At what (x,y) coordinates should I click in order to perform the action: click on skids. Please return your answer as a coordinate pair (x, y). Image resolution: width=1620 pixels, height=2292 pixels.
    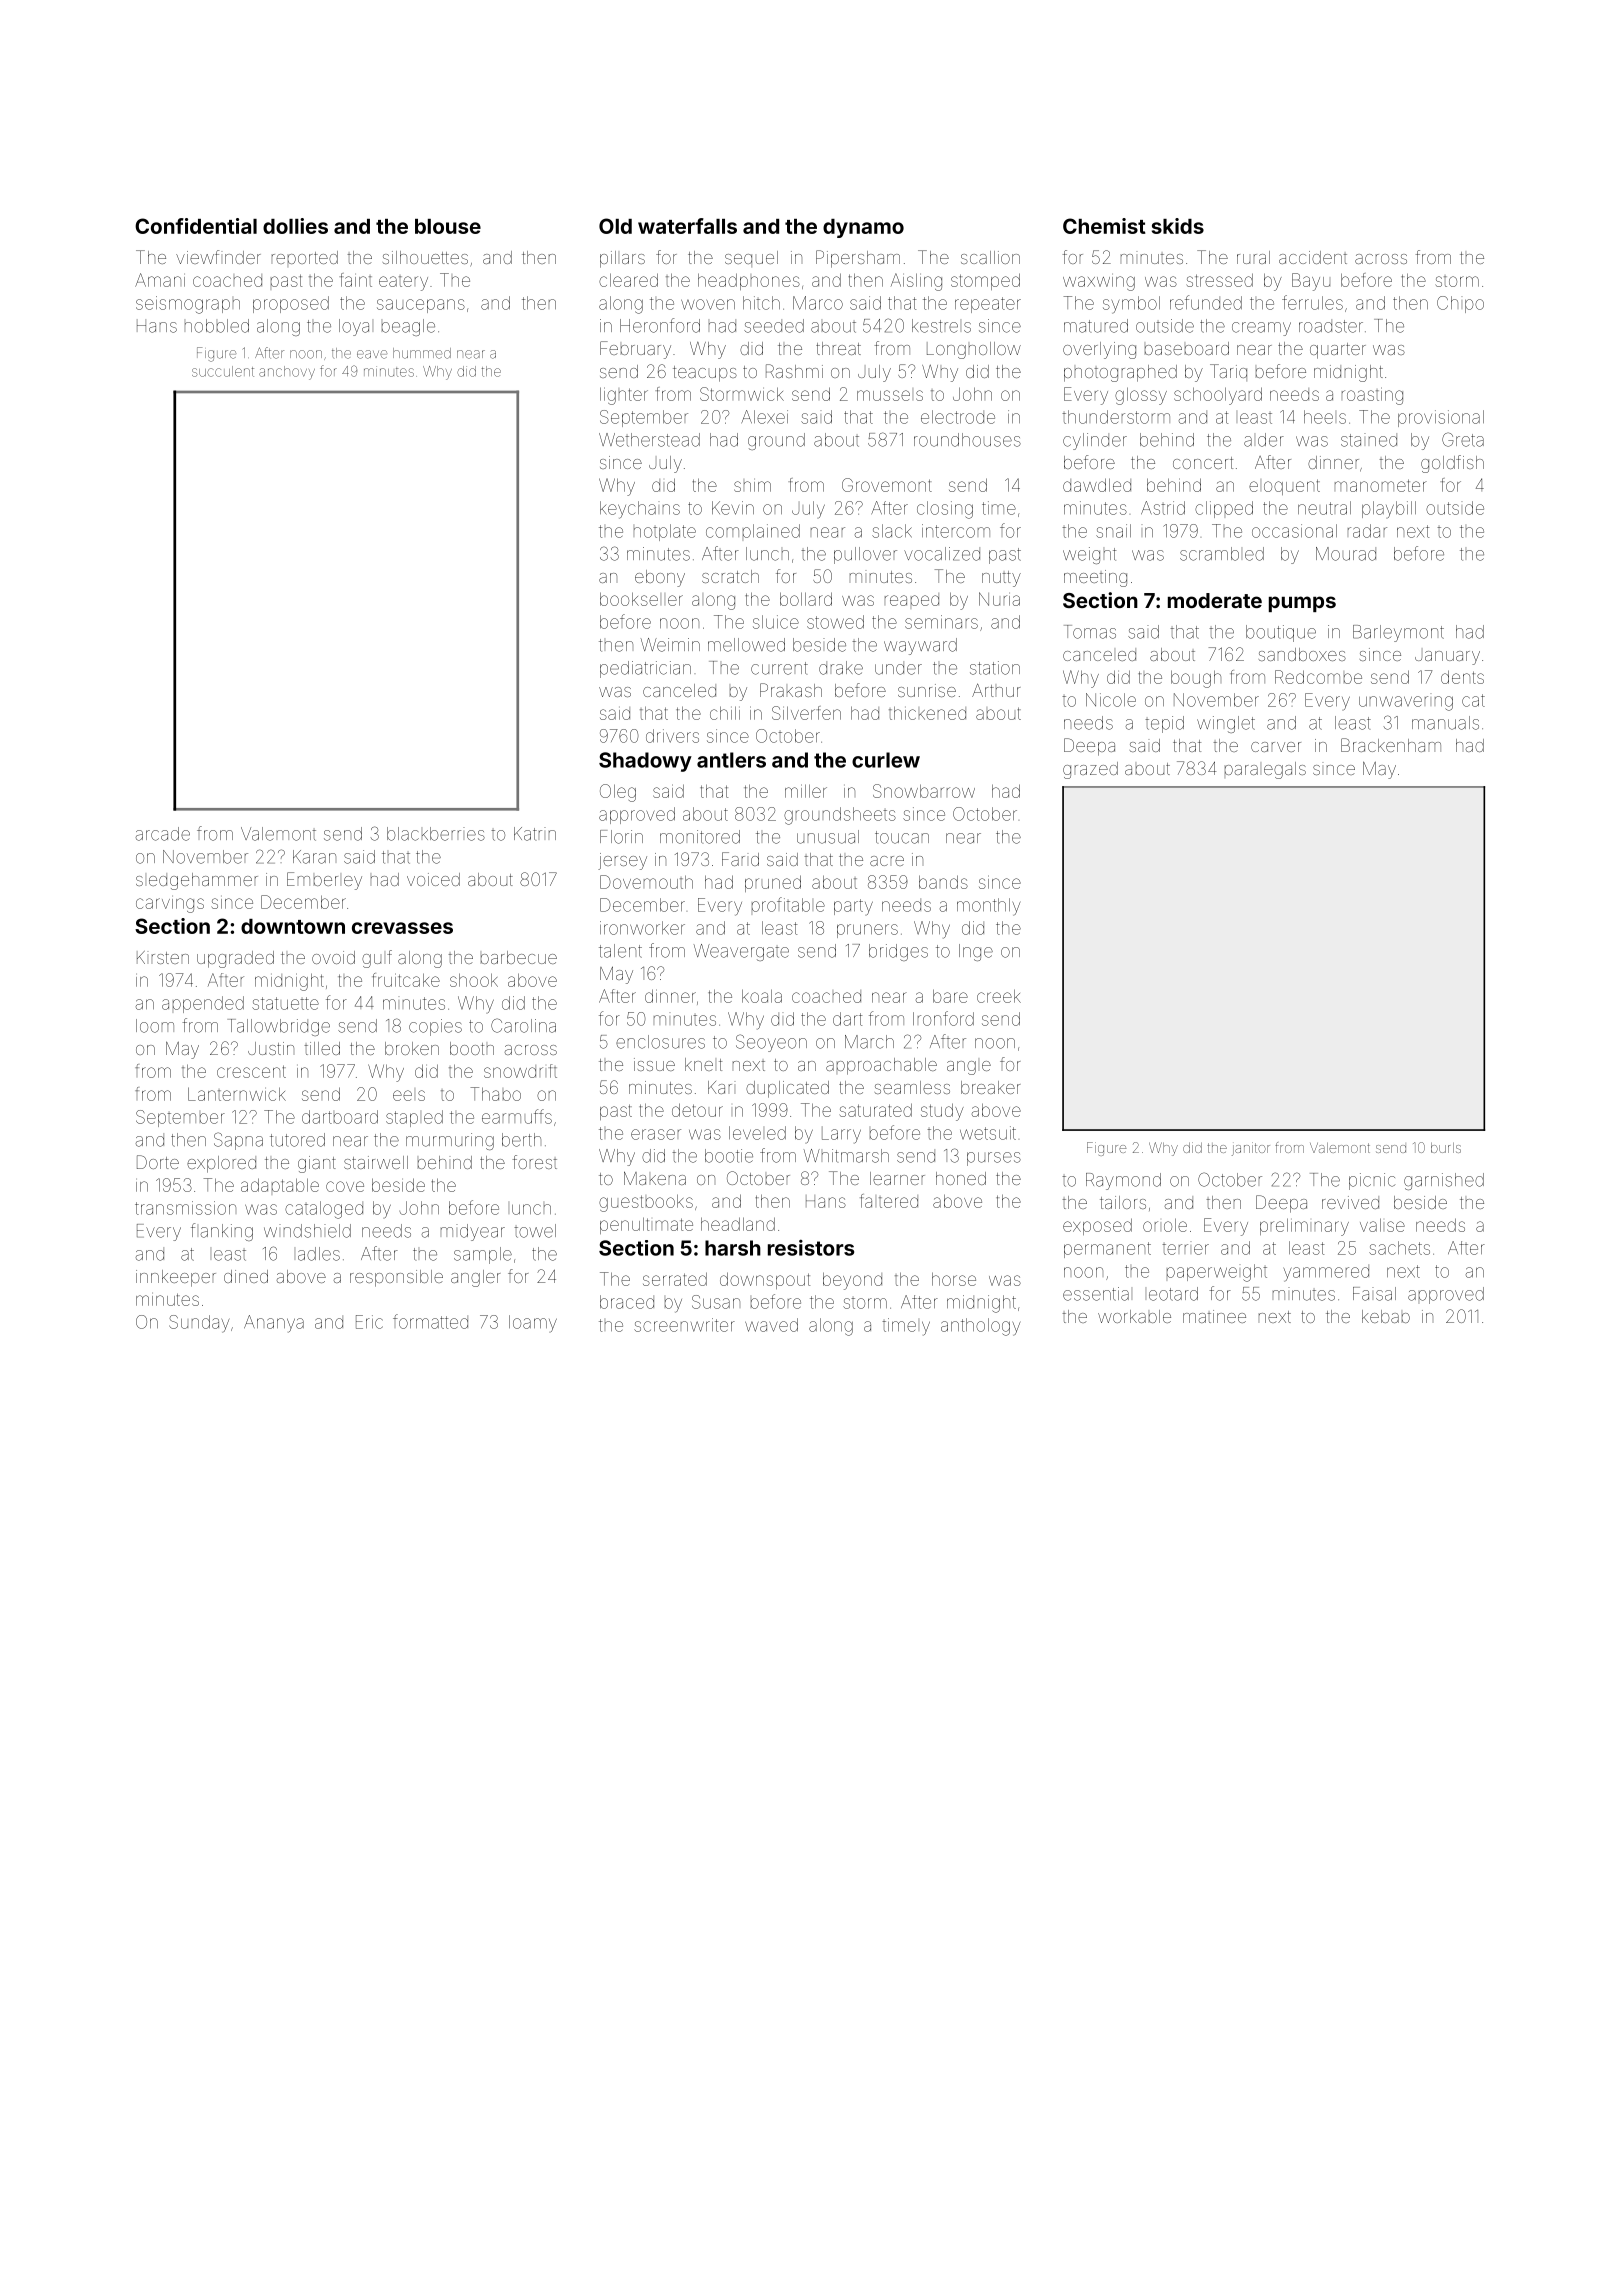
    Looking at the image, I should click on (1178, 226).
